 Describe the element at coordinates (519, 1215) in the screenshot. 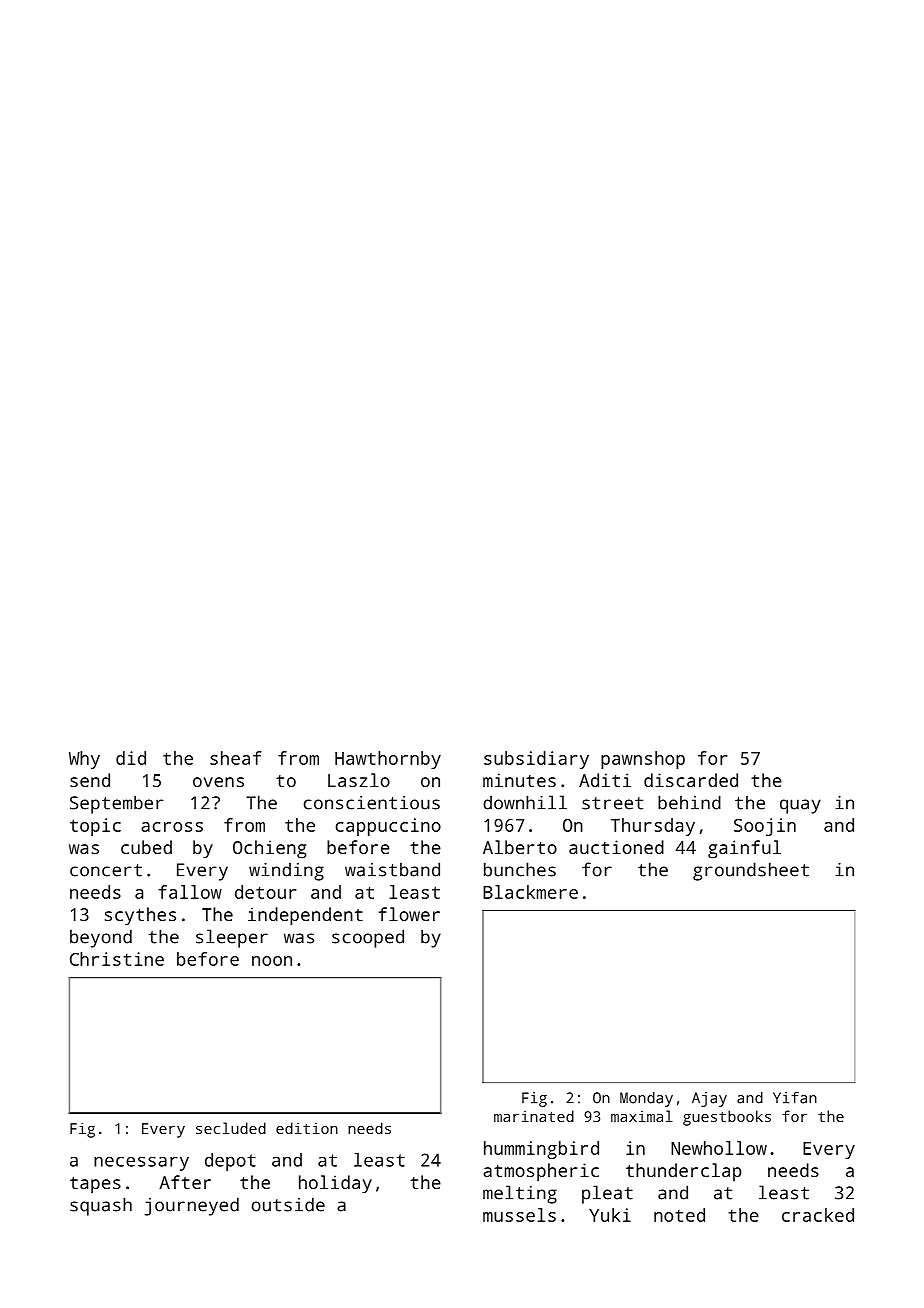

I see `mussels` at that location.
